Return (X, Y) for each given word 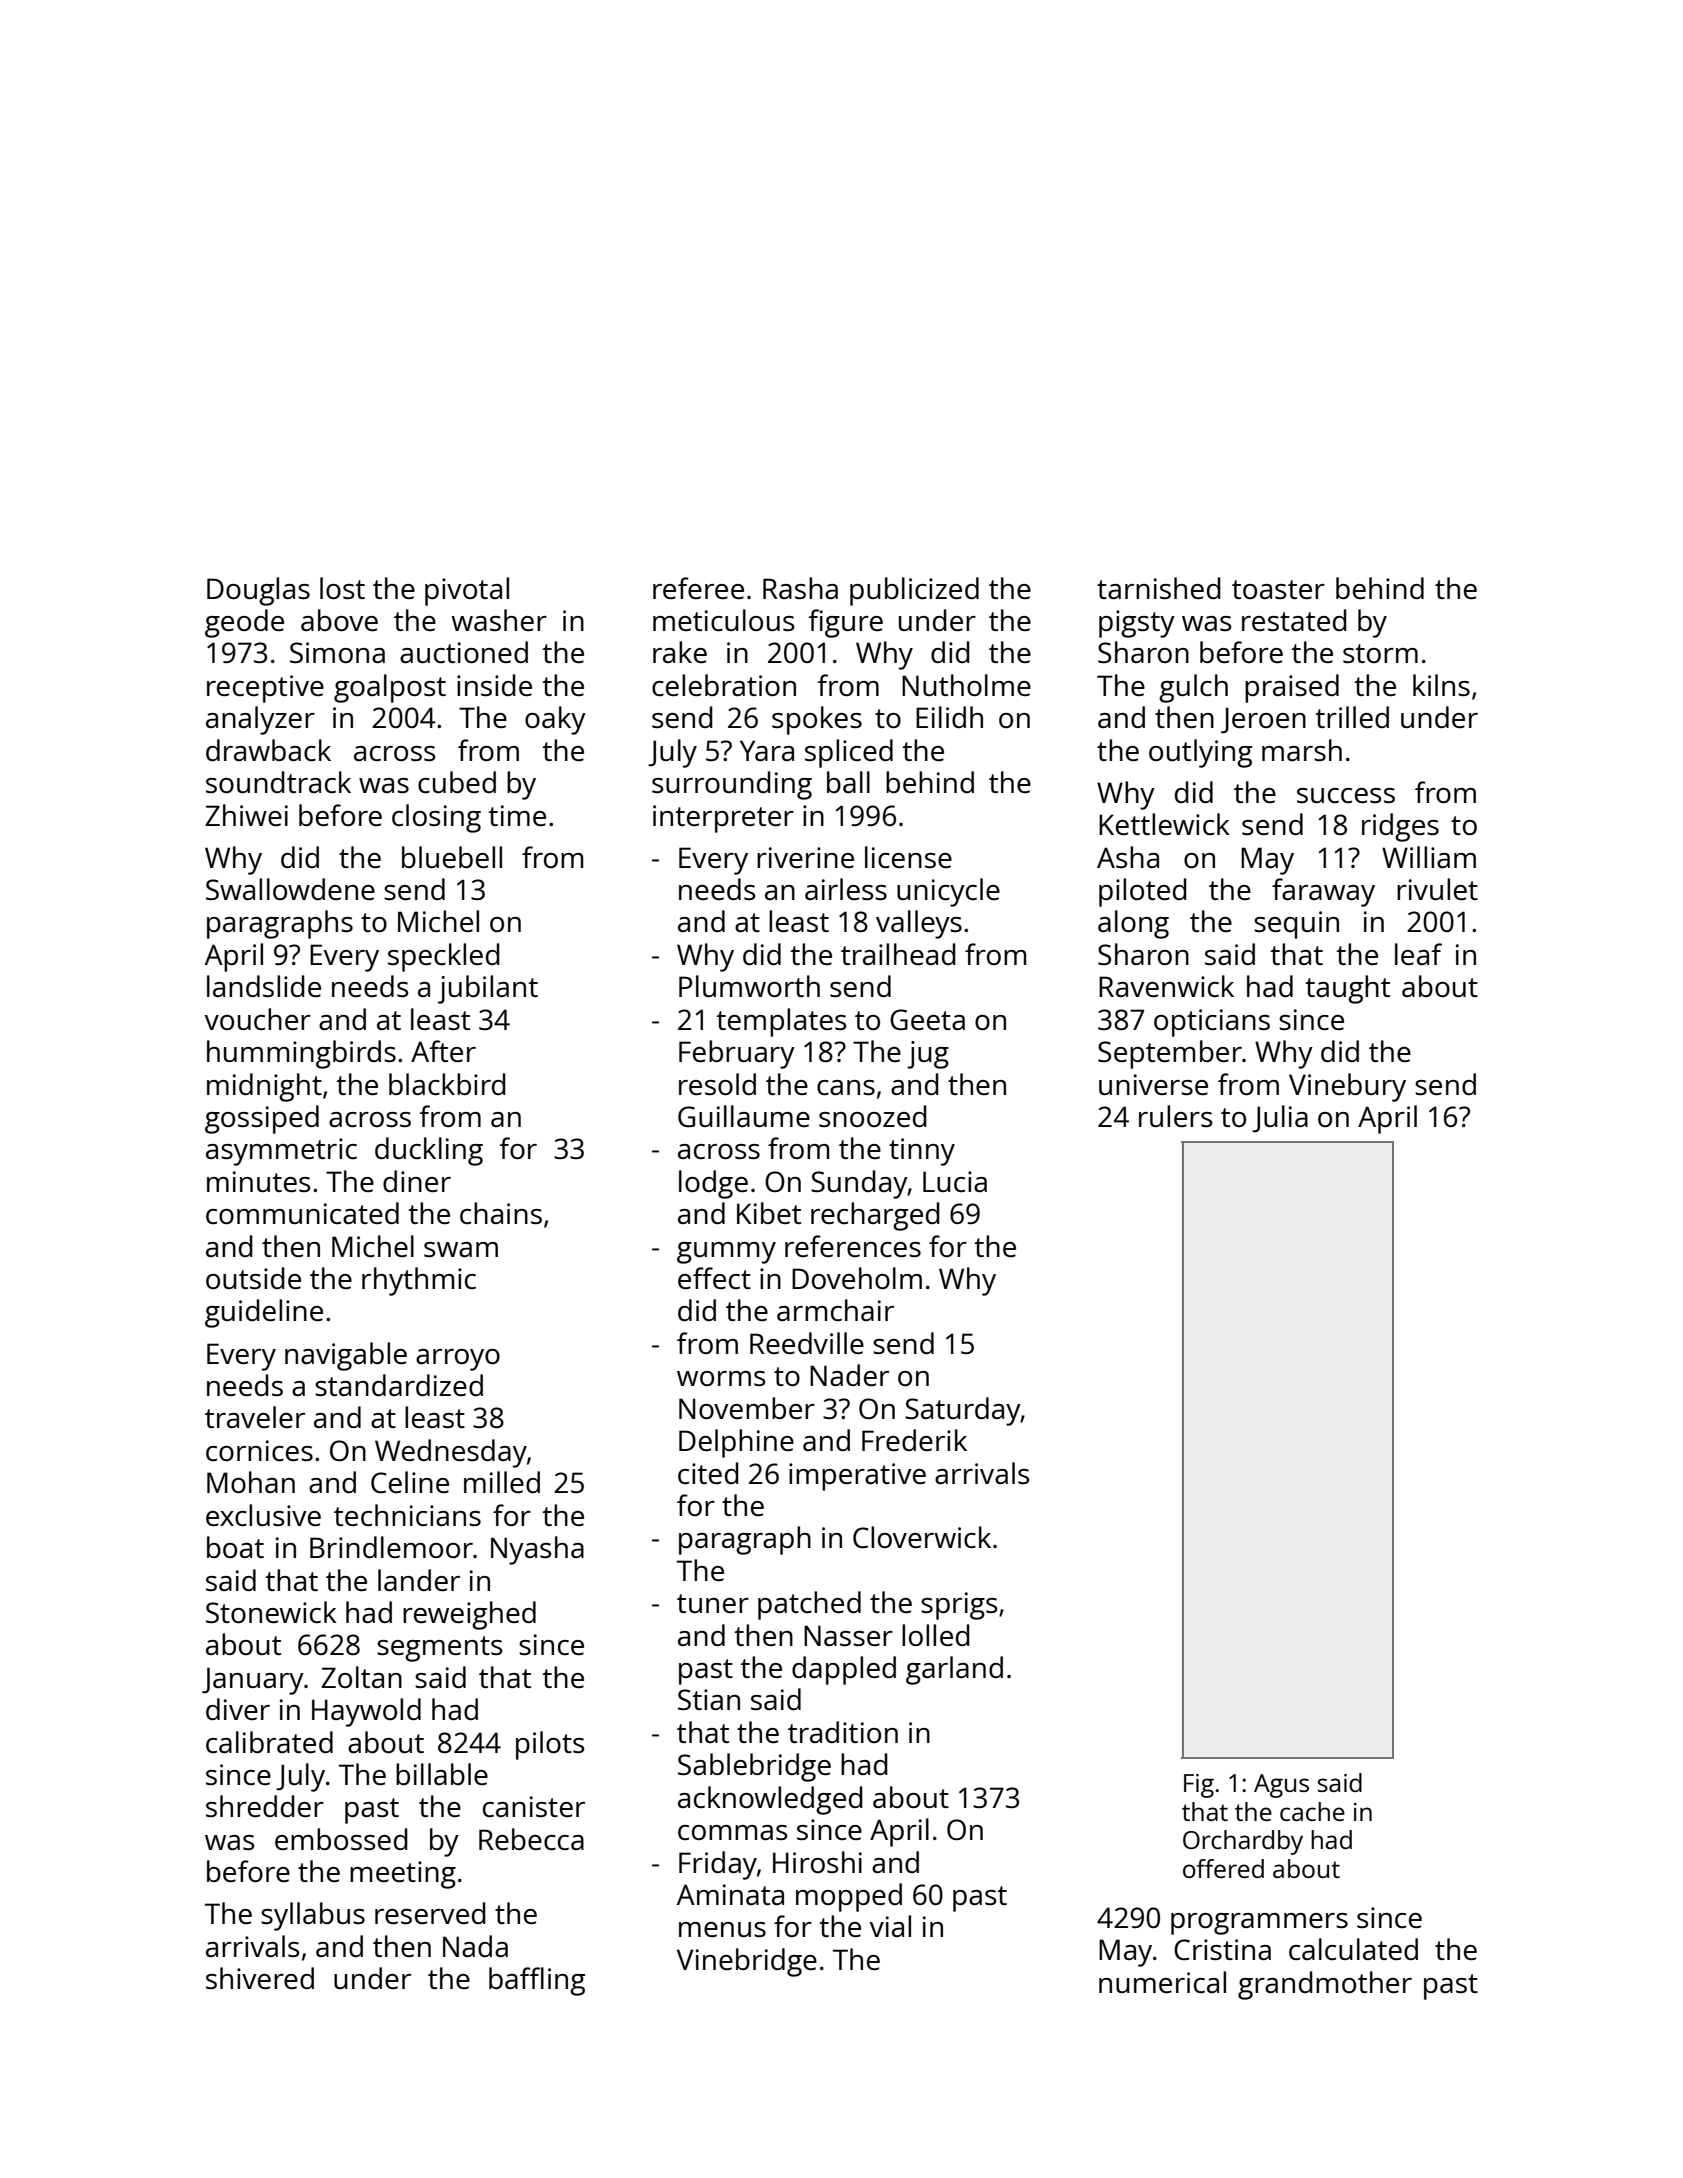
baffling (537, 1981)
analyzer (260, 720)
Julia (1280, 1119)
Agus (1281, 1786)
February (737, 1054)
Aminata (730, 1894)
